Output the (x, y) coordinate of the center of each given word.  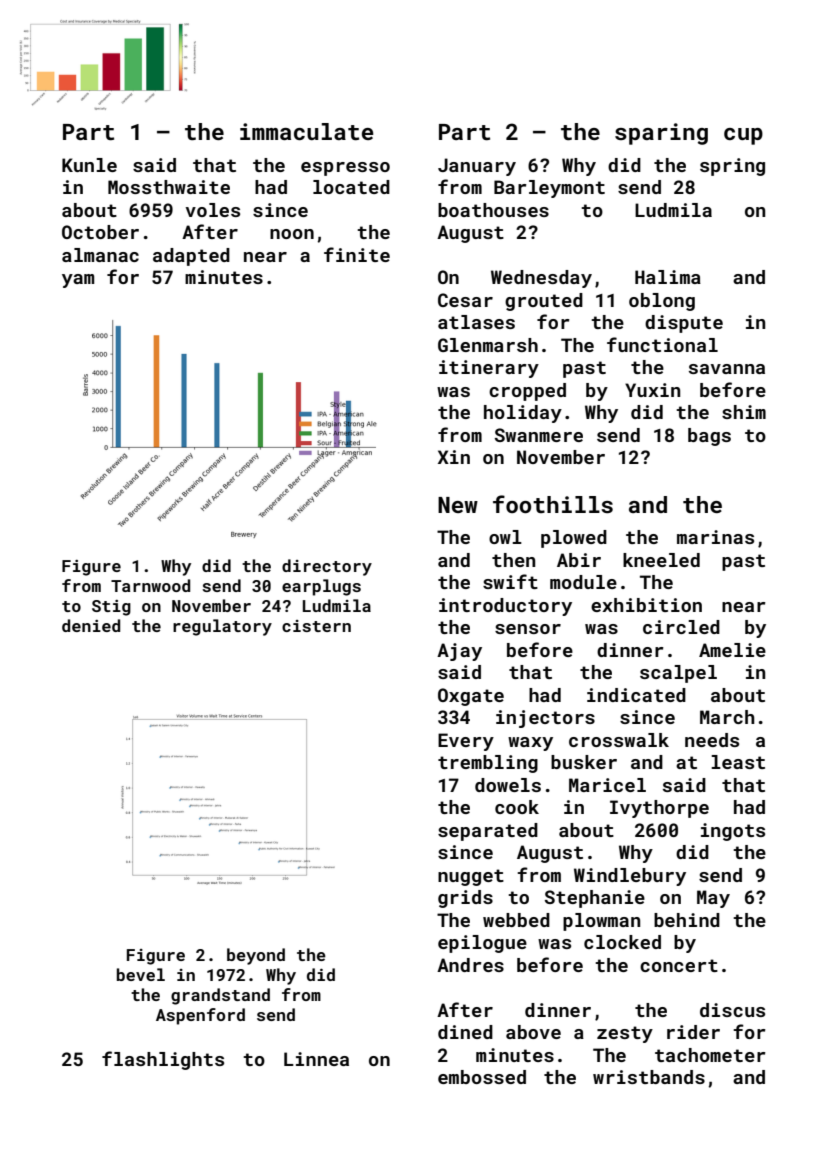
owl (505, 537)
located (351, 187)
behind (687, 920)
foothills (553, 504)
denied (91, 625)
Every (466, 742)
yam (78, 281)
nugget (471, 877)
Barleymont (549, 189)
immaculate (307, 131)
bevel (141, 974)
